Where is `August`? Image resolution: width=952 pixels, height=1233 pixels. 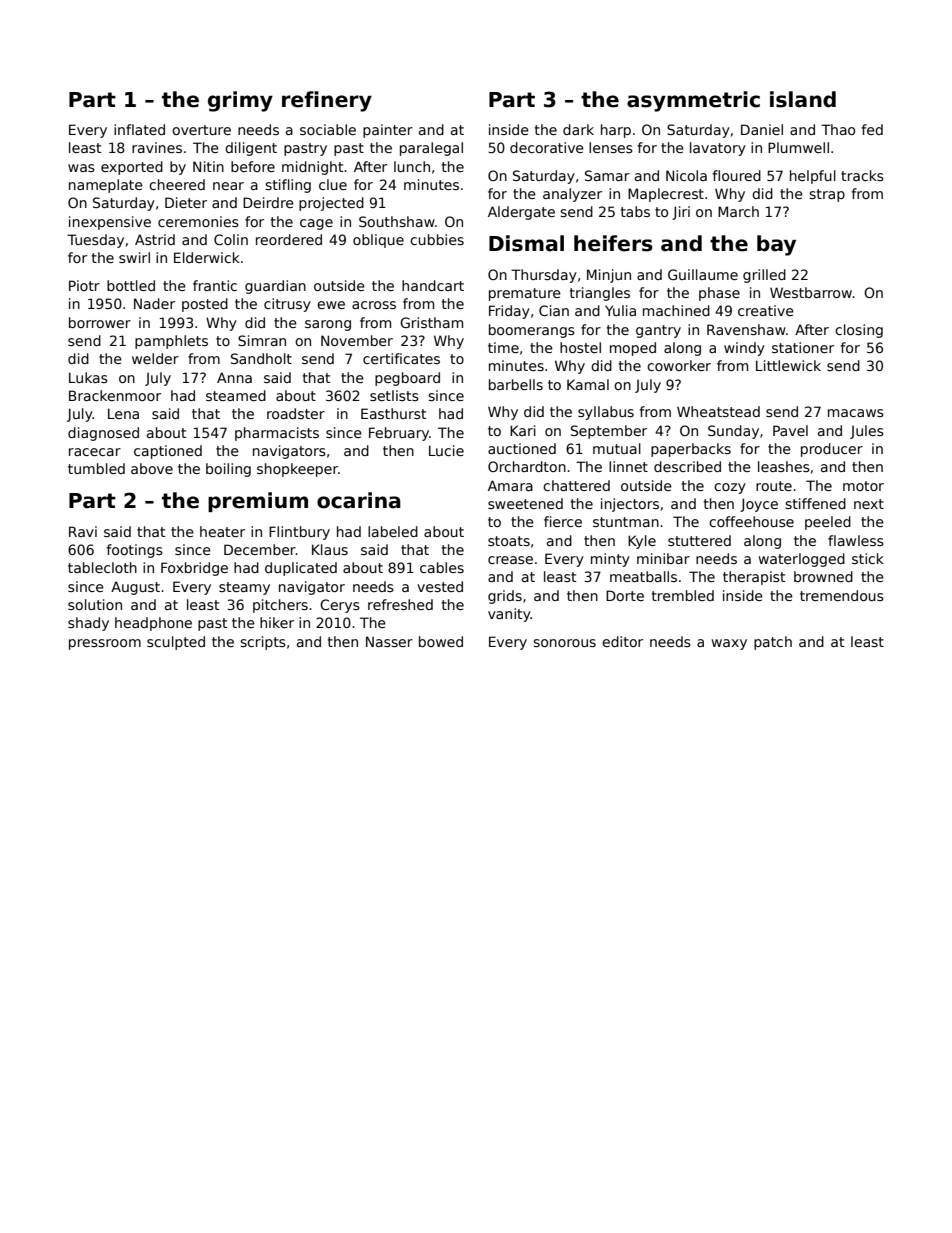 August is located at coordinates (135, 588).
